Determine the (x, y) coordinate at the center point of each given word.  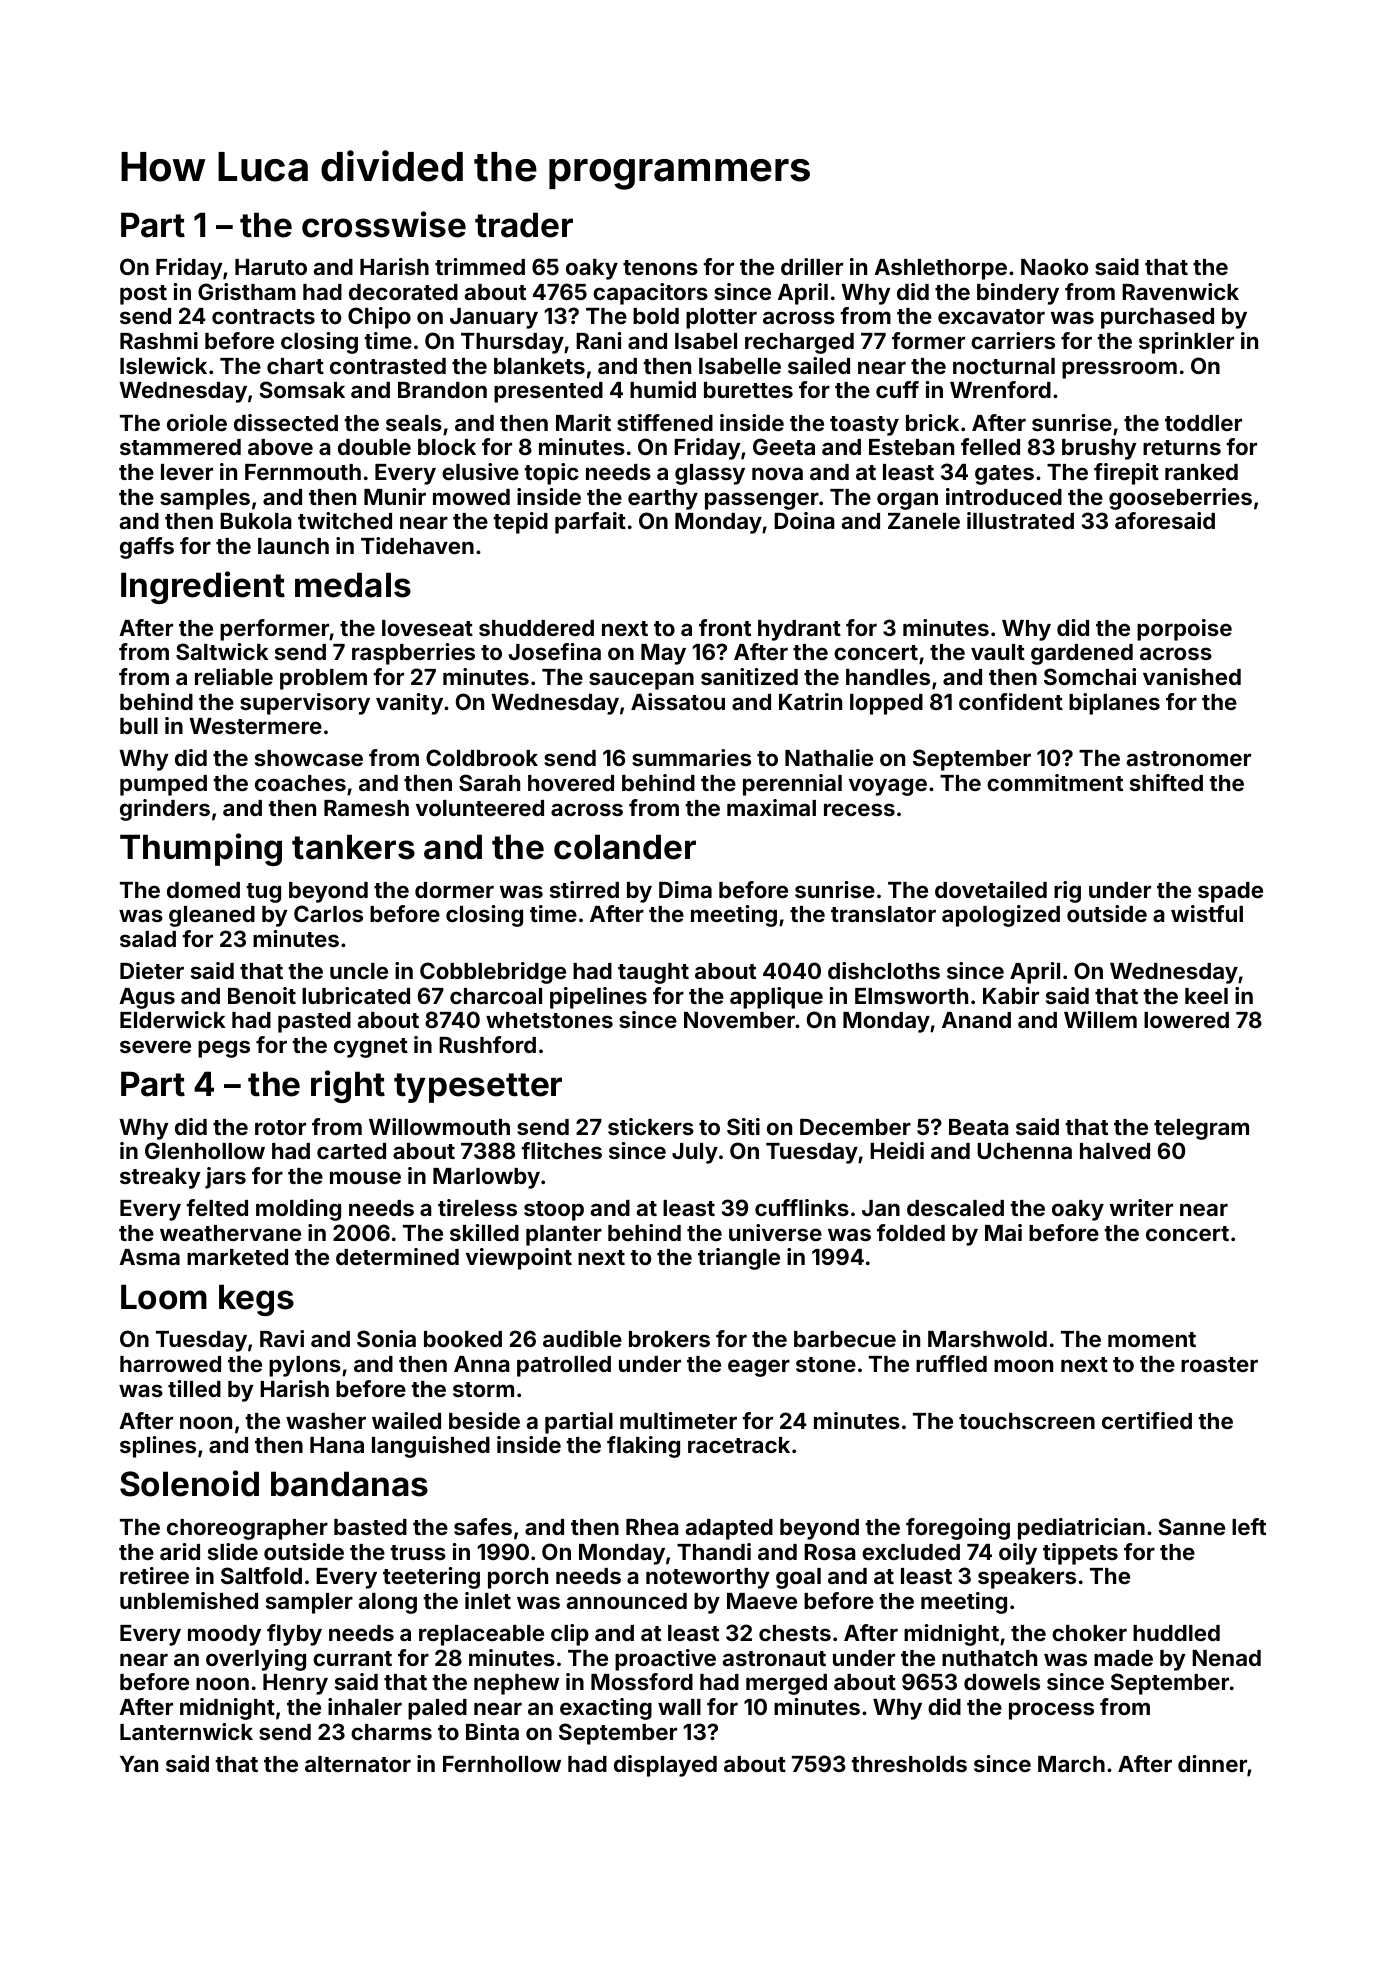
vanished (1192, 676)
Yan (139, 1764)
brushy (1099, 449)
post (143, 295)
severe (155, 1046)
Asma (149, 1257)
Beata (979, 1127)
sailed (819, 365)
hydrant (799, 630)
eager (759, 1368)
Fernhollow (502, 1764)
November (739, 1020)
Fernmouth (303, 472)
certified (1147, 1420)
